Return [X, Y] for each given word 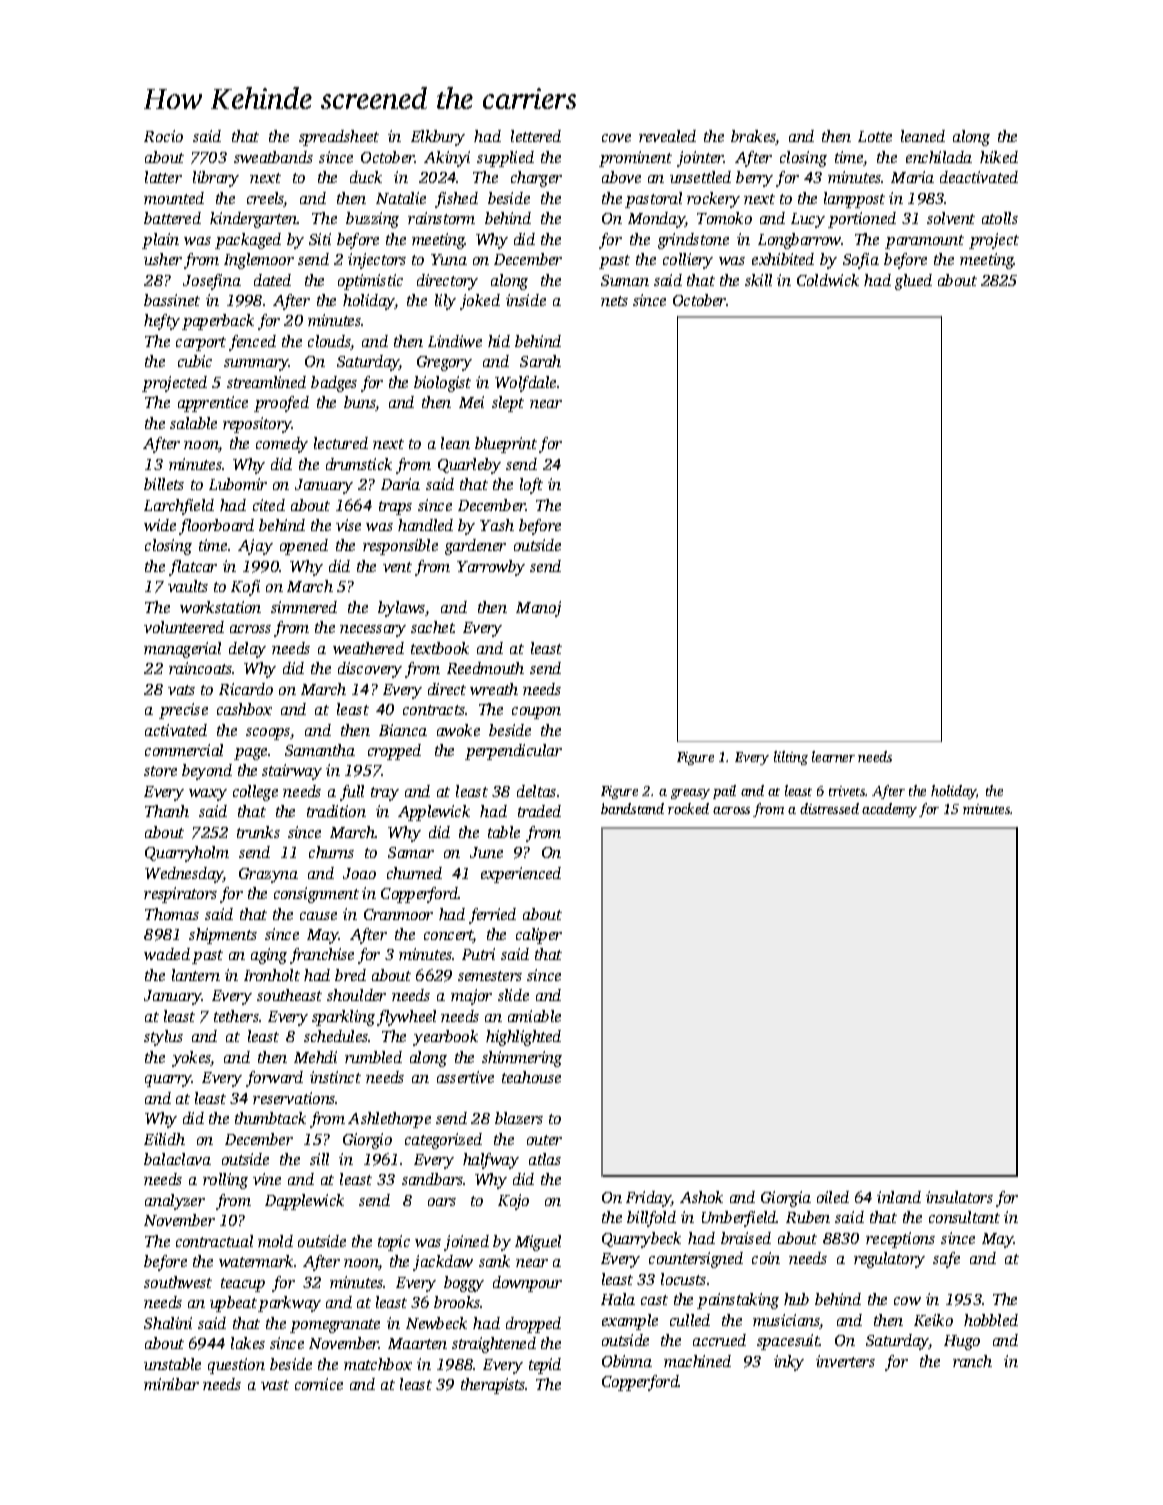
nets [614, 301]
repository [257, 425]
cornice [319, 1384]
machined [697, 1361]
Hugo [962, 1342]
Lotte [875, 136]
